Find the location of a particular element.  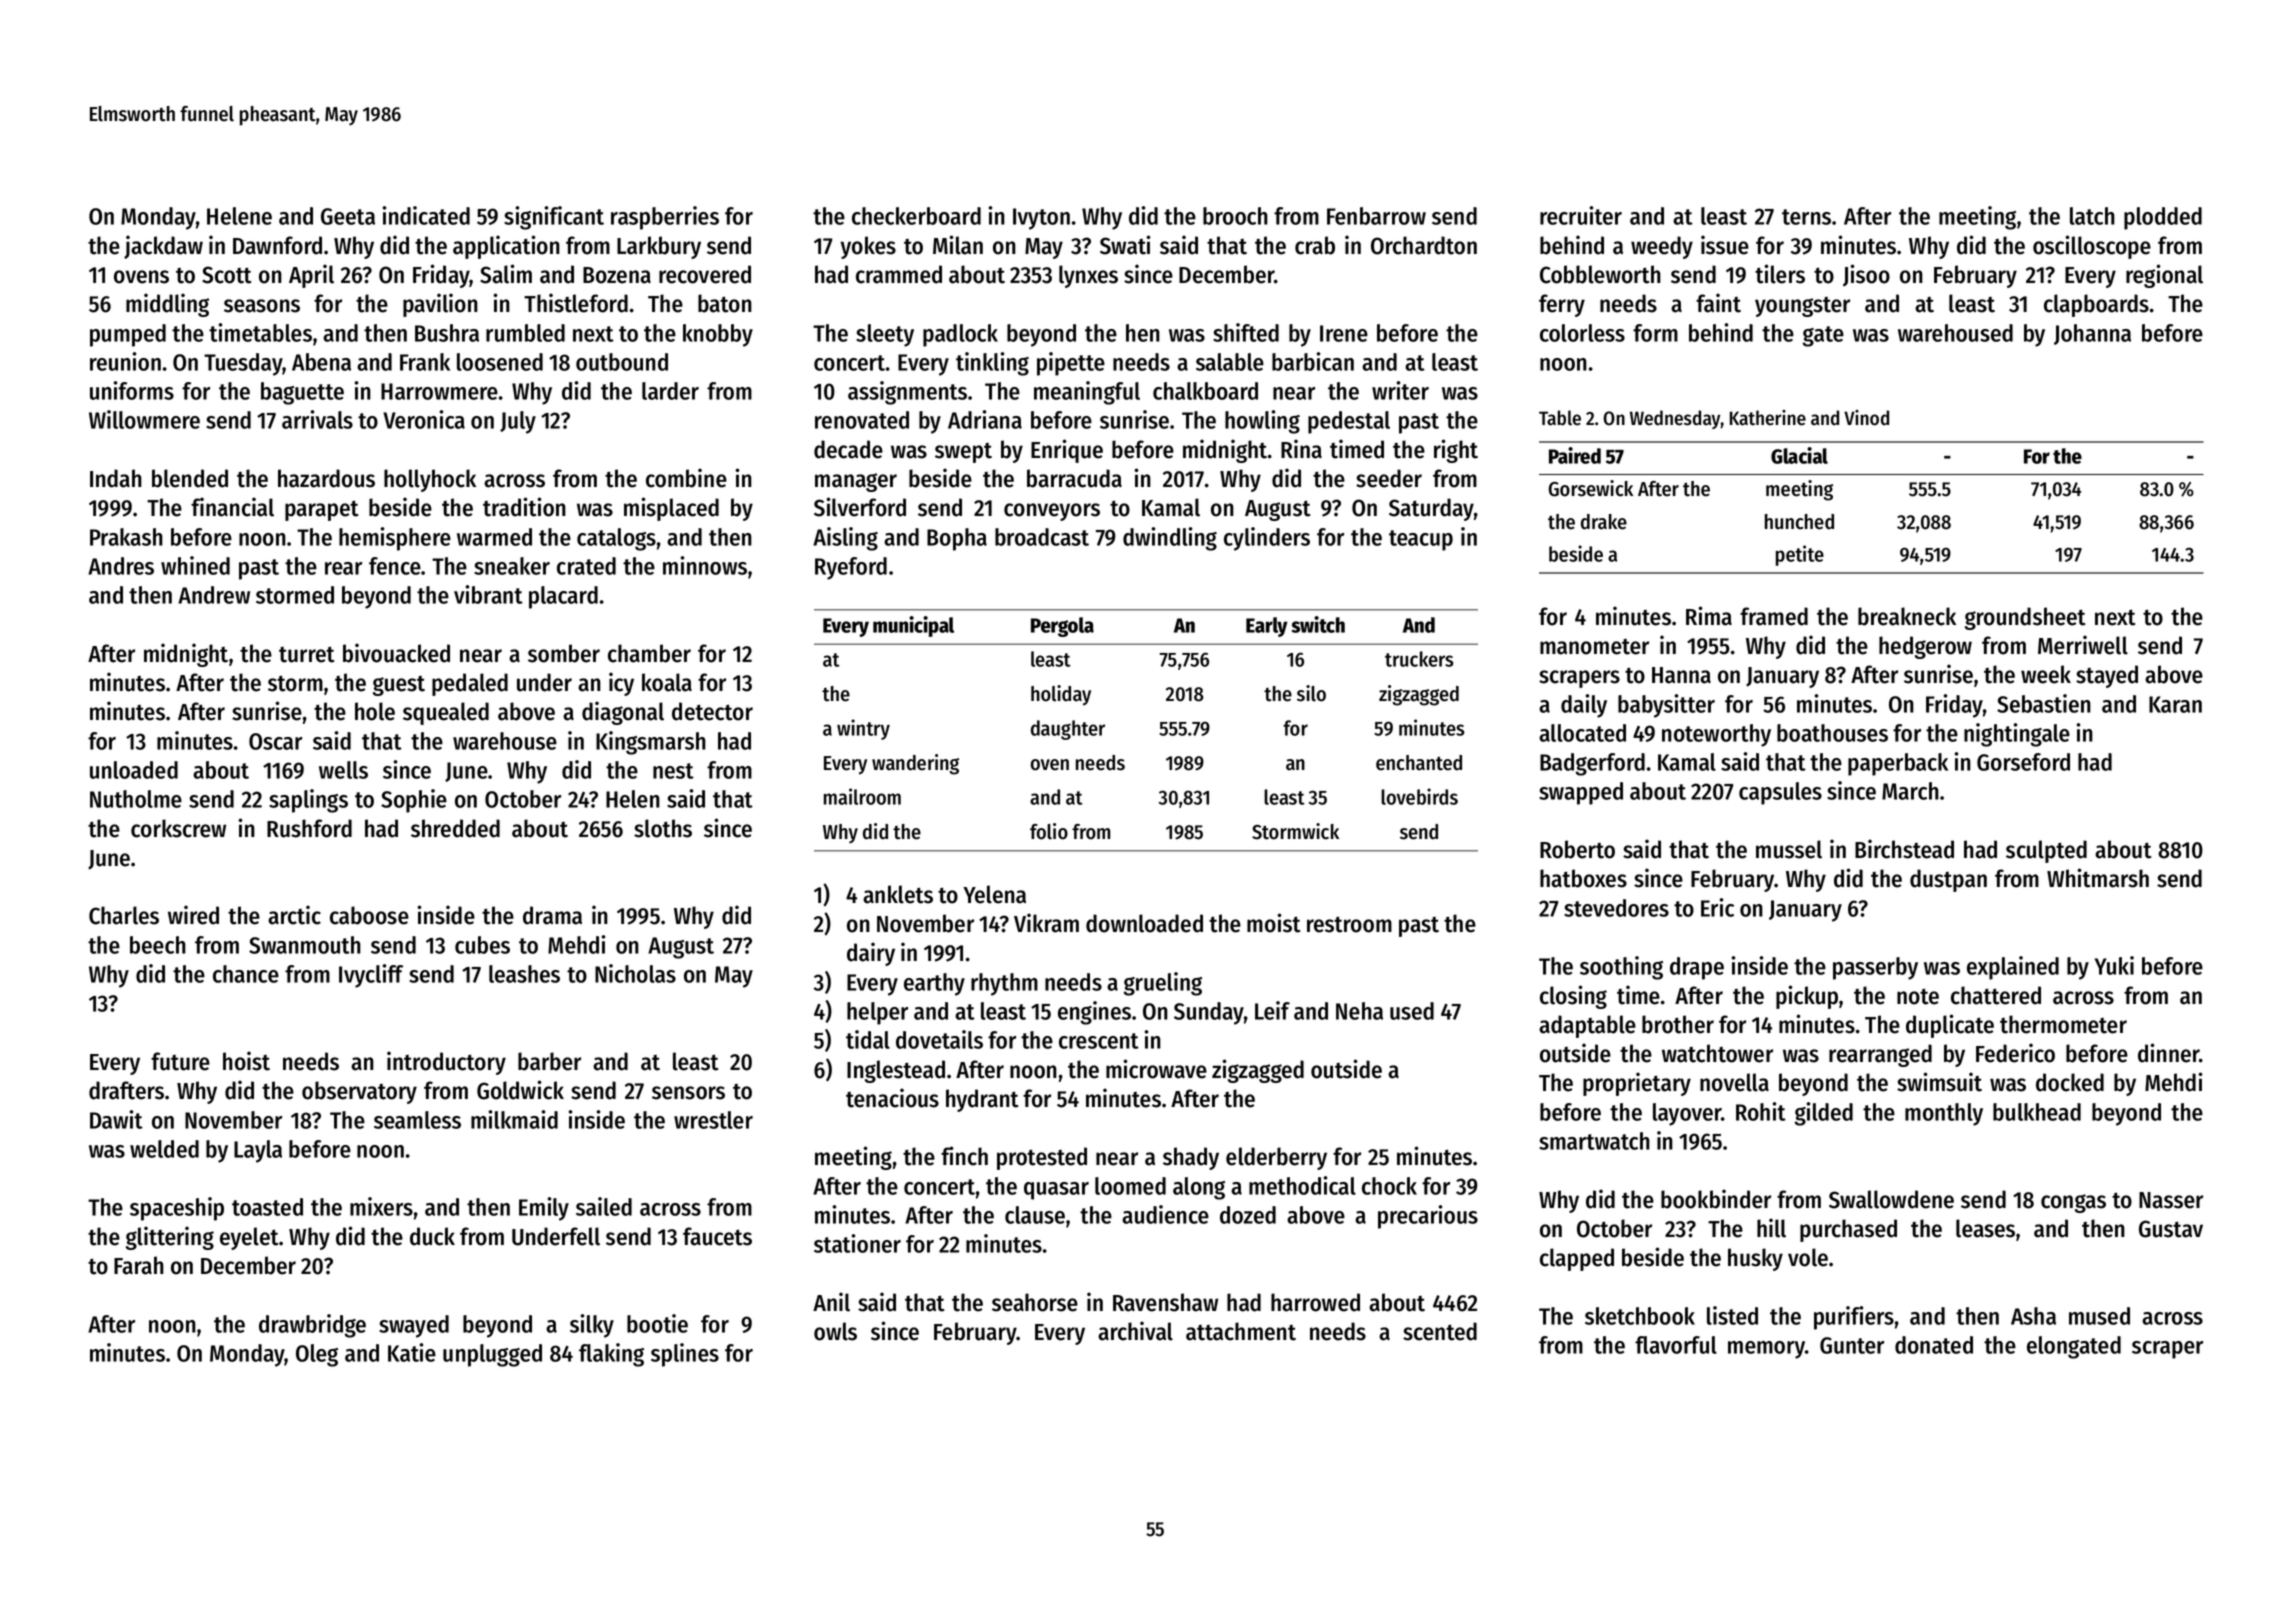

switch is located at coordinates (1318, 624).
